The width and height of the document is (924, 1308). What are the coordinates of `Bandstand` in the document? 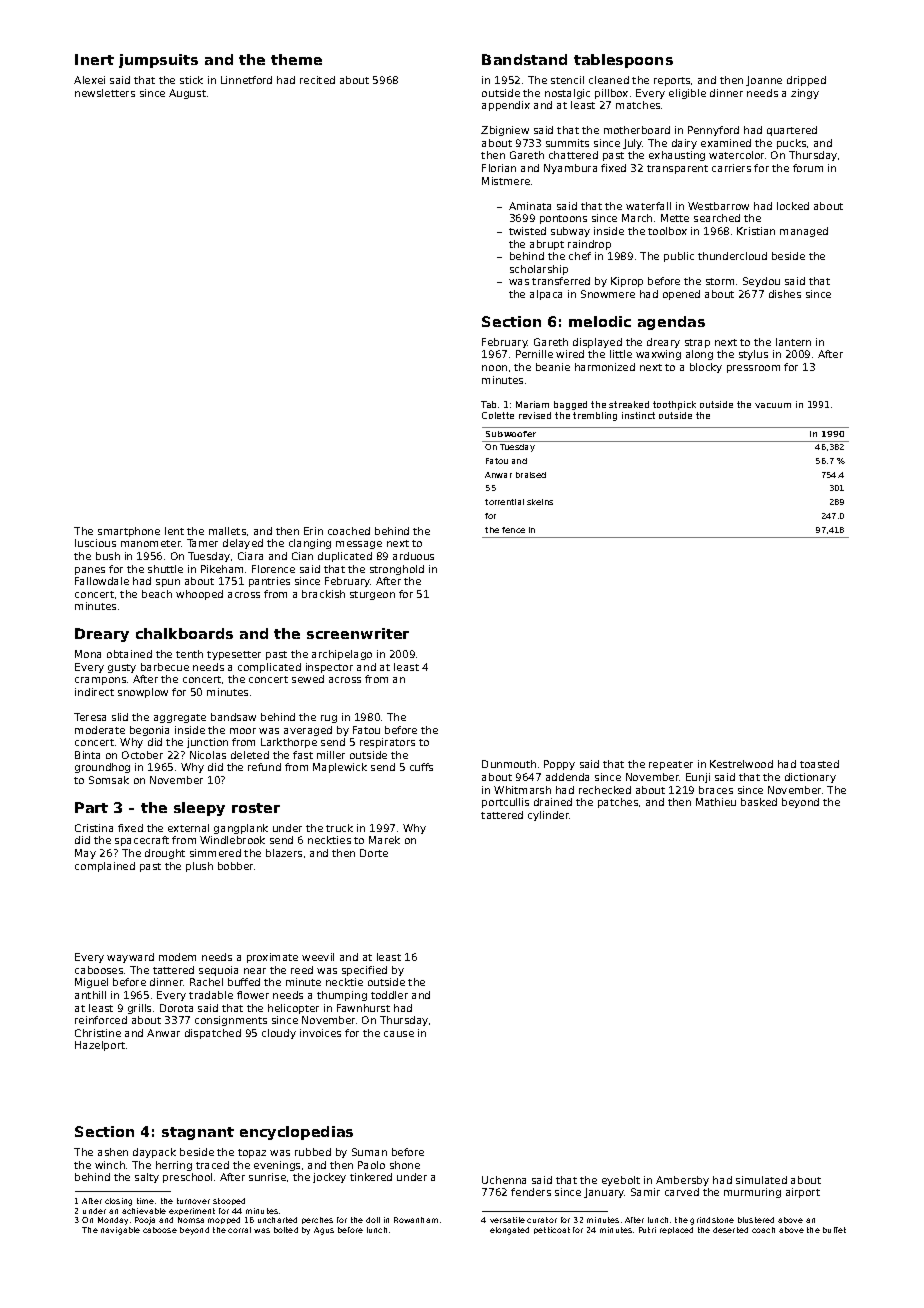 It's located at (524, 59).
